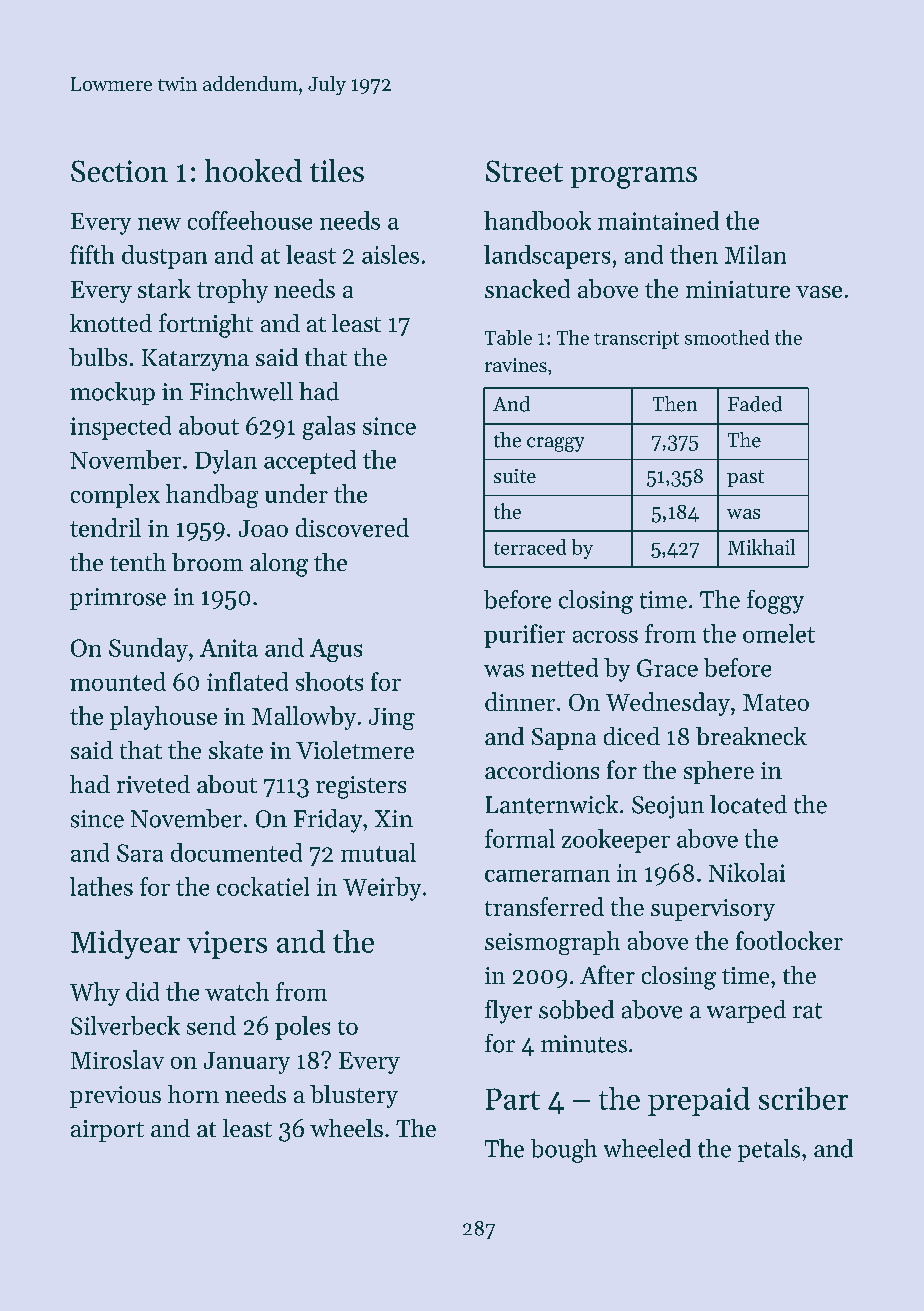 Image resolution: width=924 pixels, height=1311 pixels. I want to click on registers, so click(361, 787).
